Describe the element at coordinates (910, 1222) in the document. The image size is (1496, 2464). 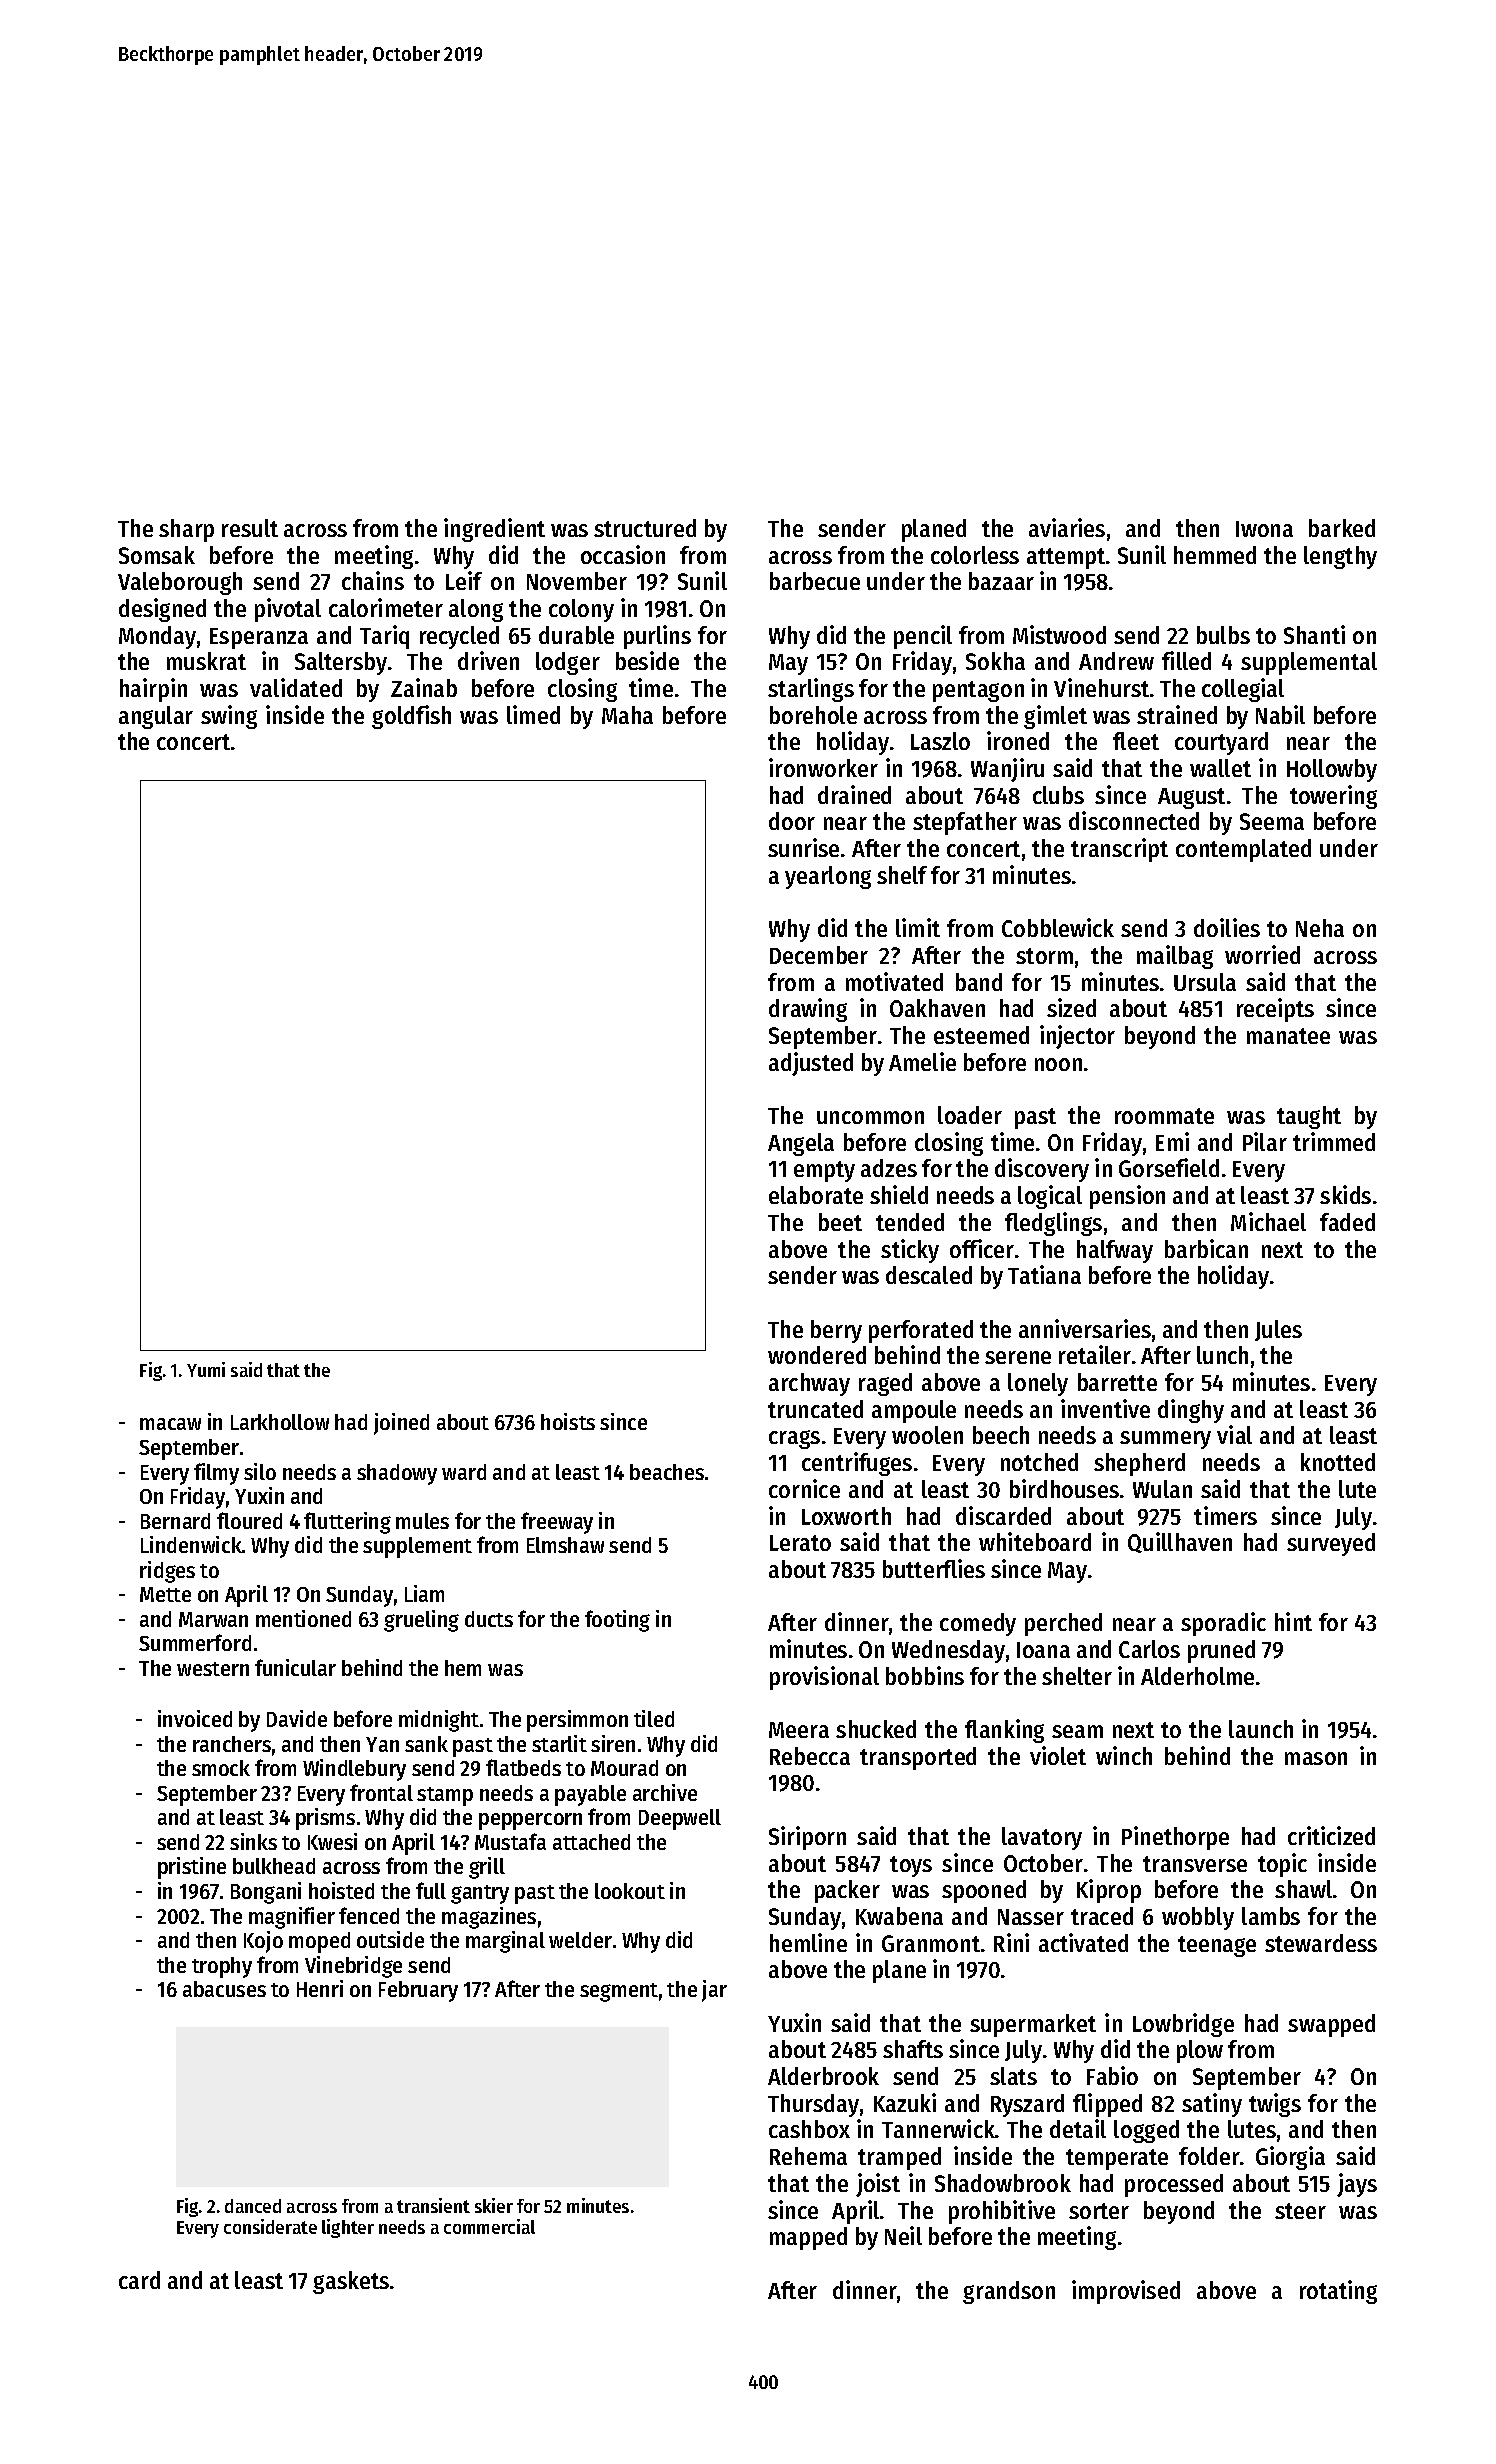
I see `tended` at that location.
